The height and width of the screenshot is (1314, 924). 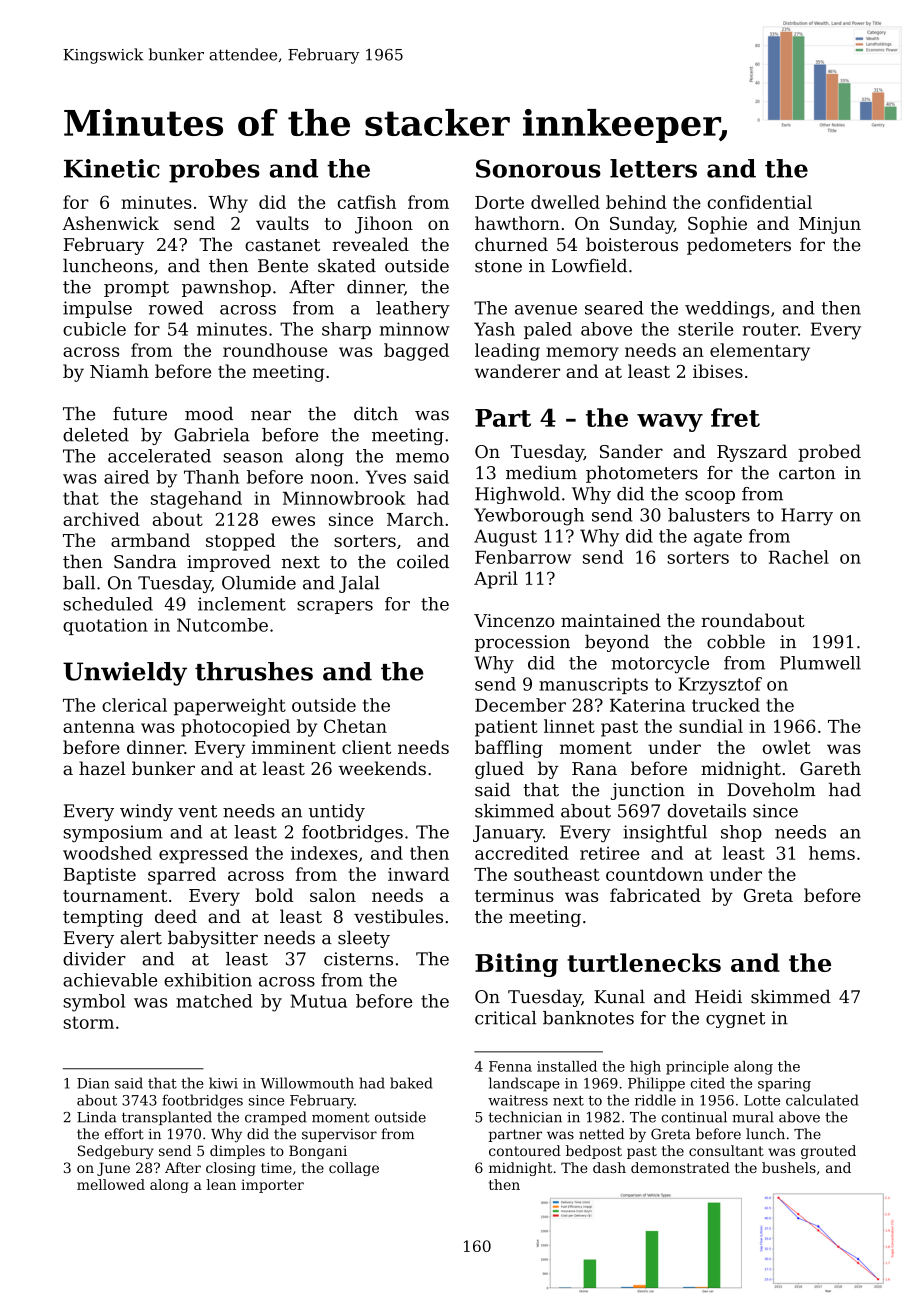 I want to click on technician, so click(x=525, y=1117).
